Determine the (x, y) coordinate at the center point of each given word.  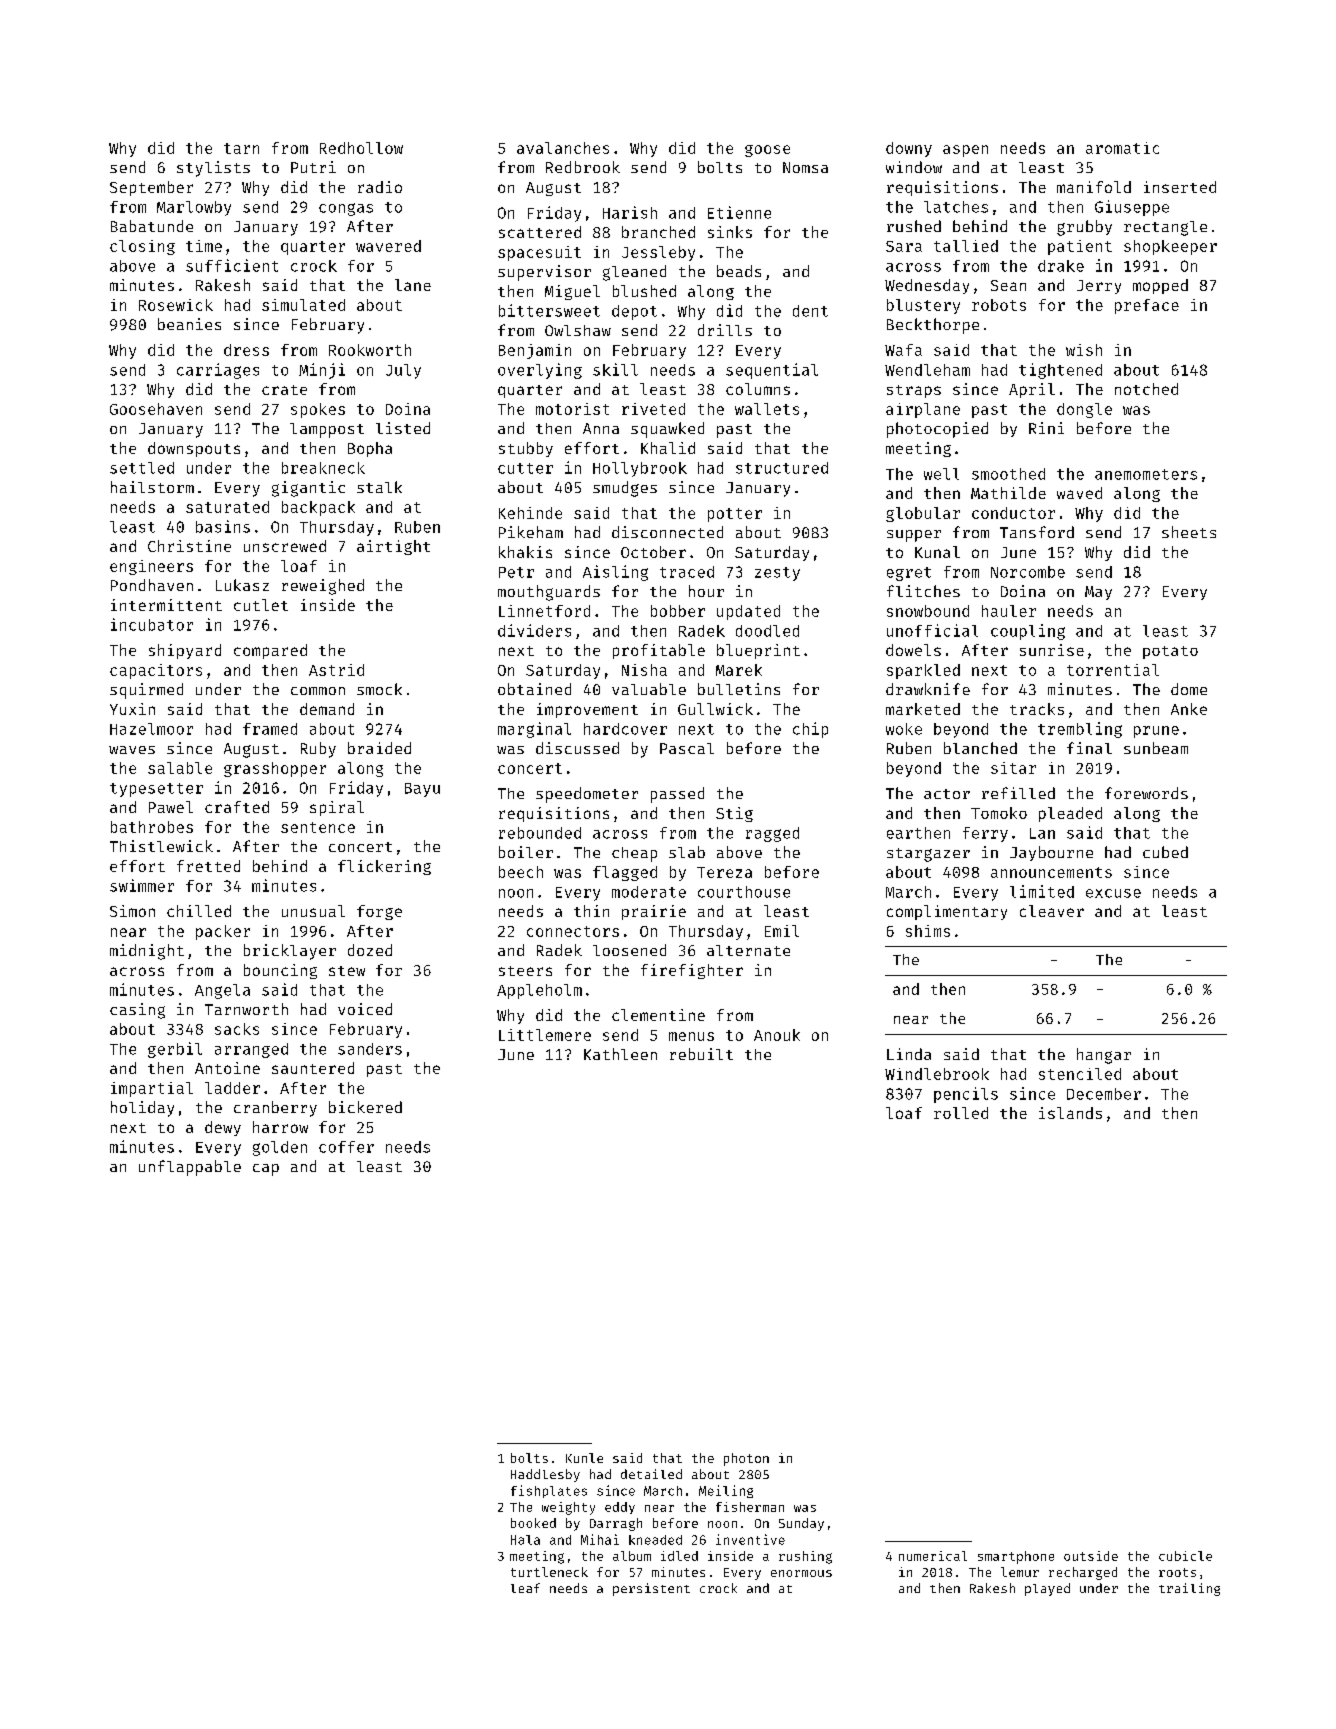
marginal (534, 730)
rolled (961, 1113)
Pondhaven (152, 585)
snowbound (928, 611)
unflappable (190, 1168)
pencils (966, 1095)
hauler (1009, 611)
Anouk (777, 1035)
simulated (303, 305)
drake (1061, 266)
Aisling (615, 573)
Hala (525, 1540)
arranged (251, 1050)
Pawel (171, 807)
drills (725, 330)
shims (928, 931)
